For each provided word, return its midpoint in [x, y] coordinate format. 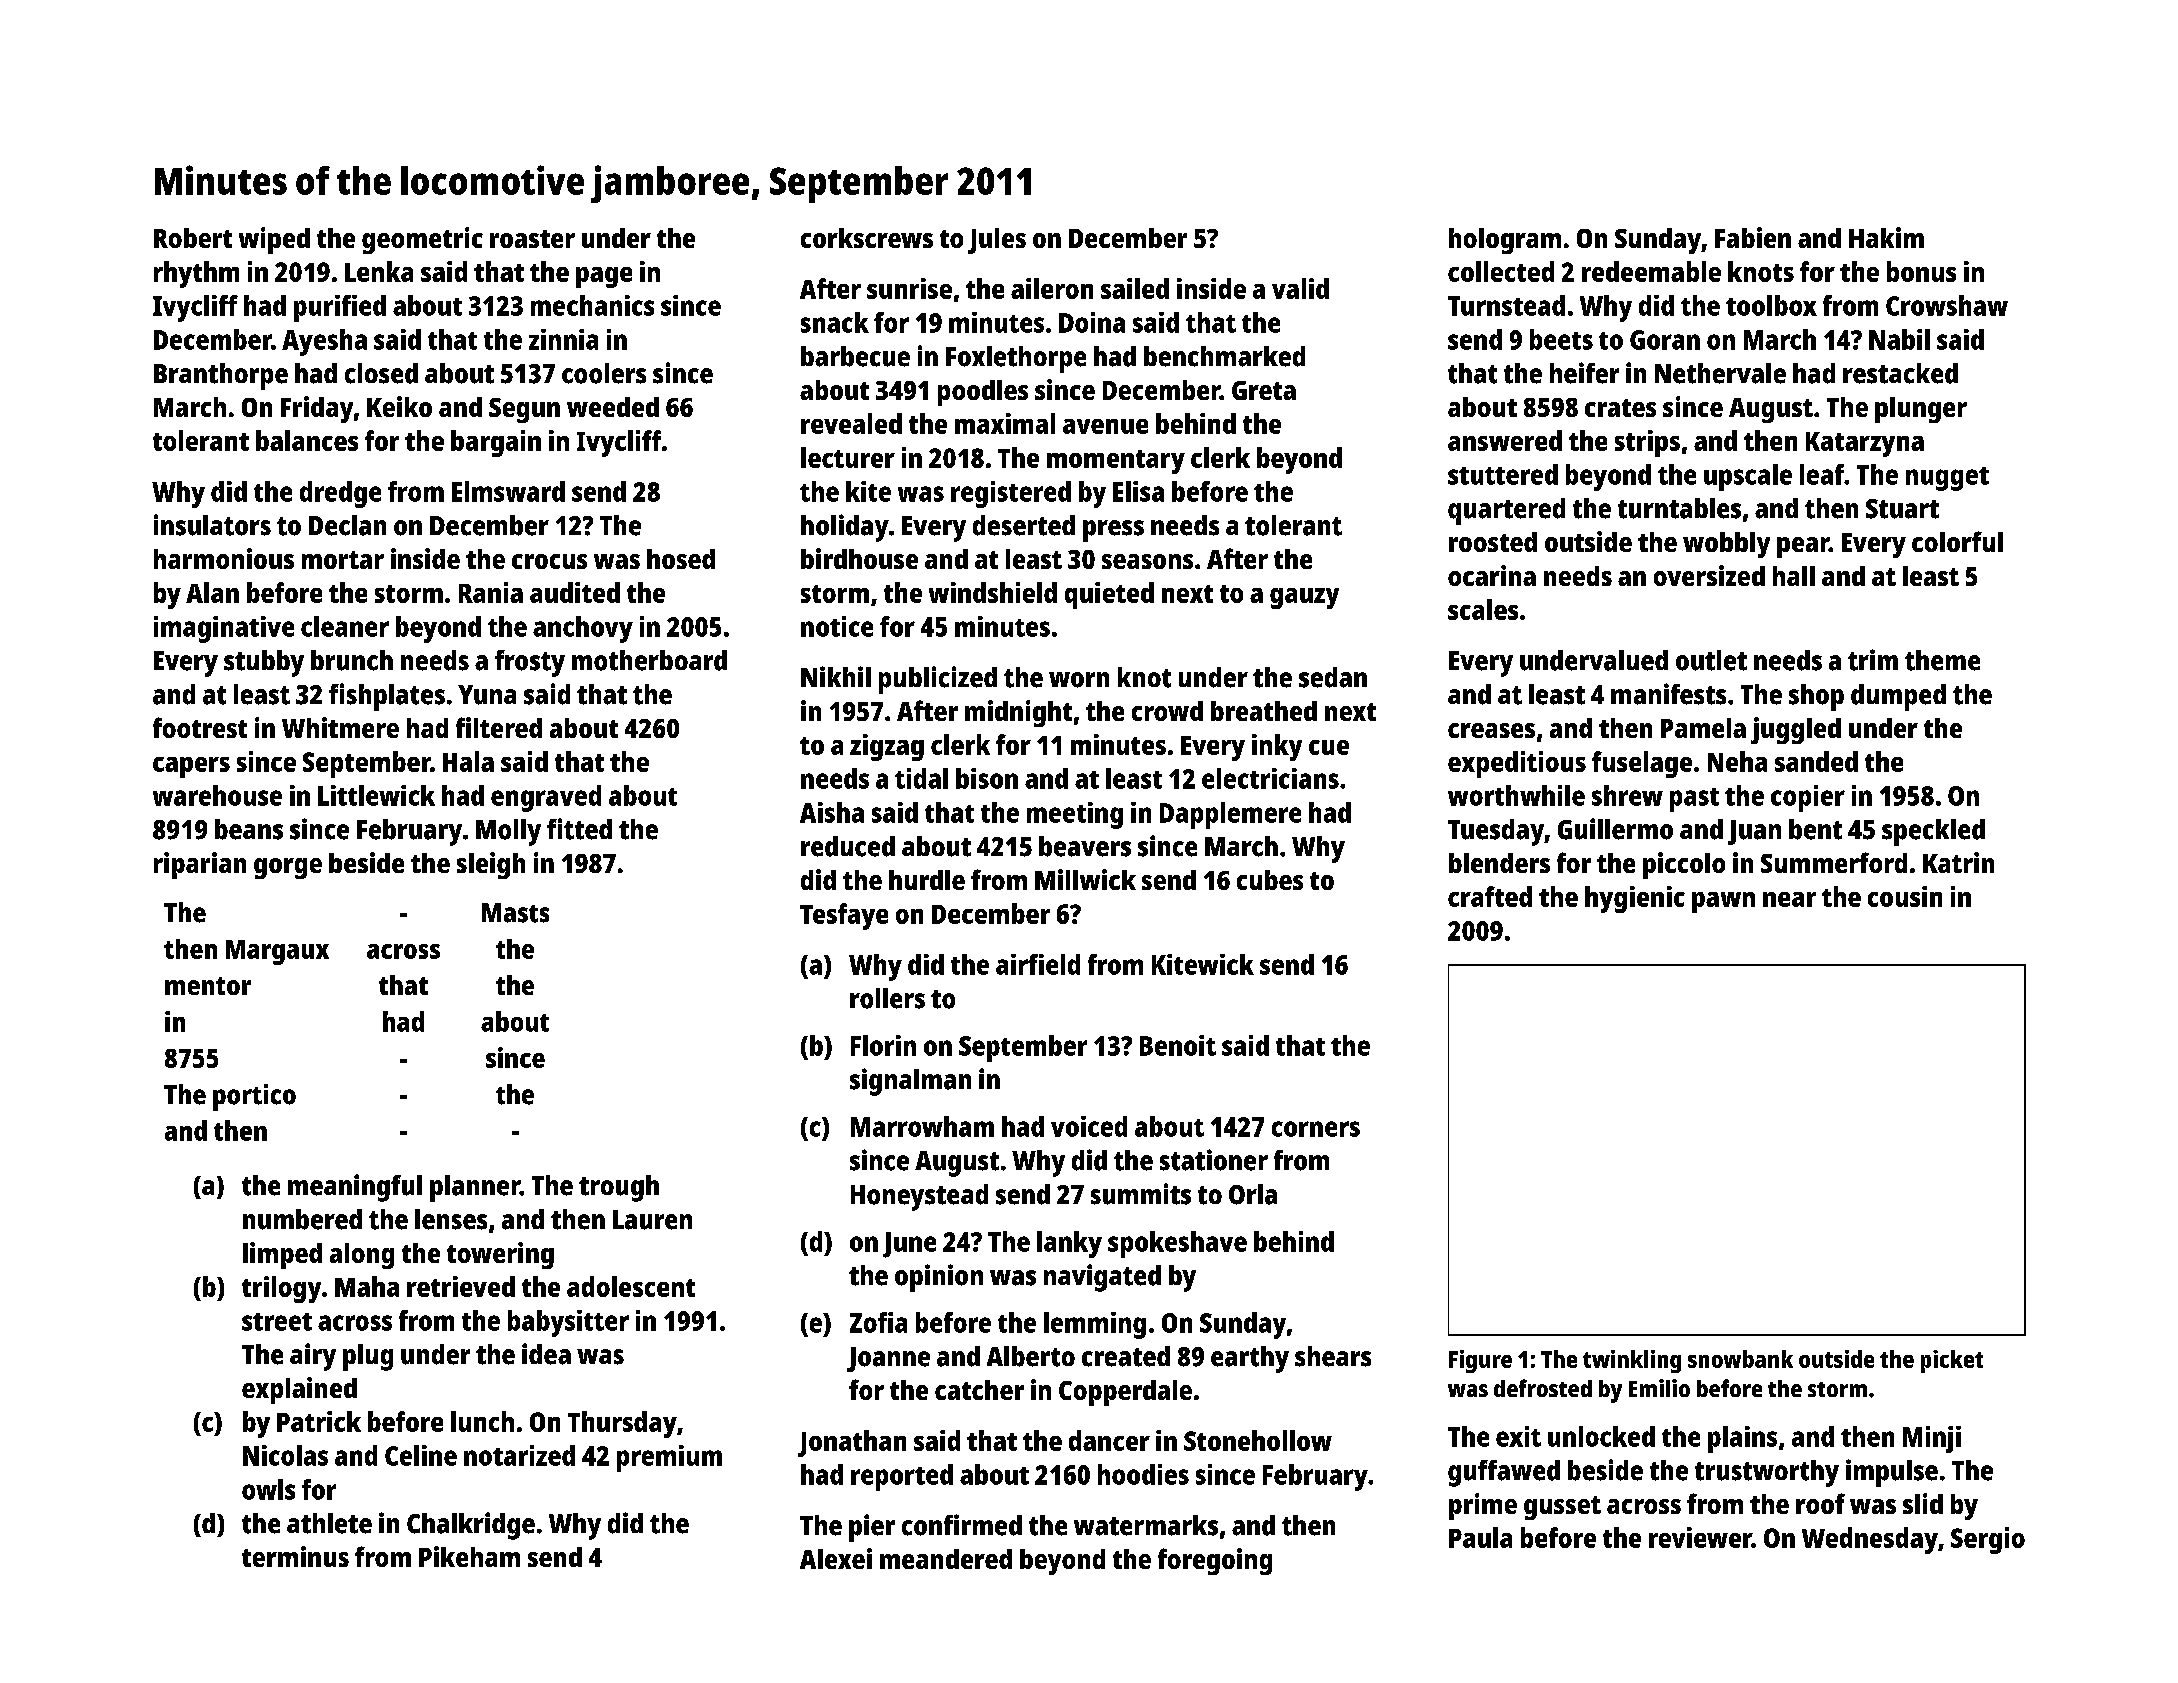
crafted [1490, 896]
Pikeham [469, 1556]
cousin [1905, 896]
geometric [422, 240]
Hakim [1886, 237]
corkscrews [867, 238]
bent [1815, 829]
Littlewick [376, 795]
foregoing [1215, 1561]
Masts [515, 913]
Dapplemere [1230, 815]
